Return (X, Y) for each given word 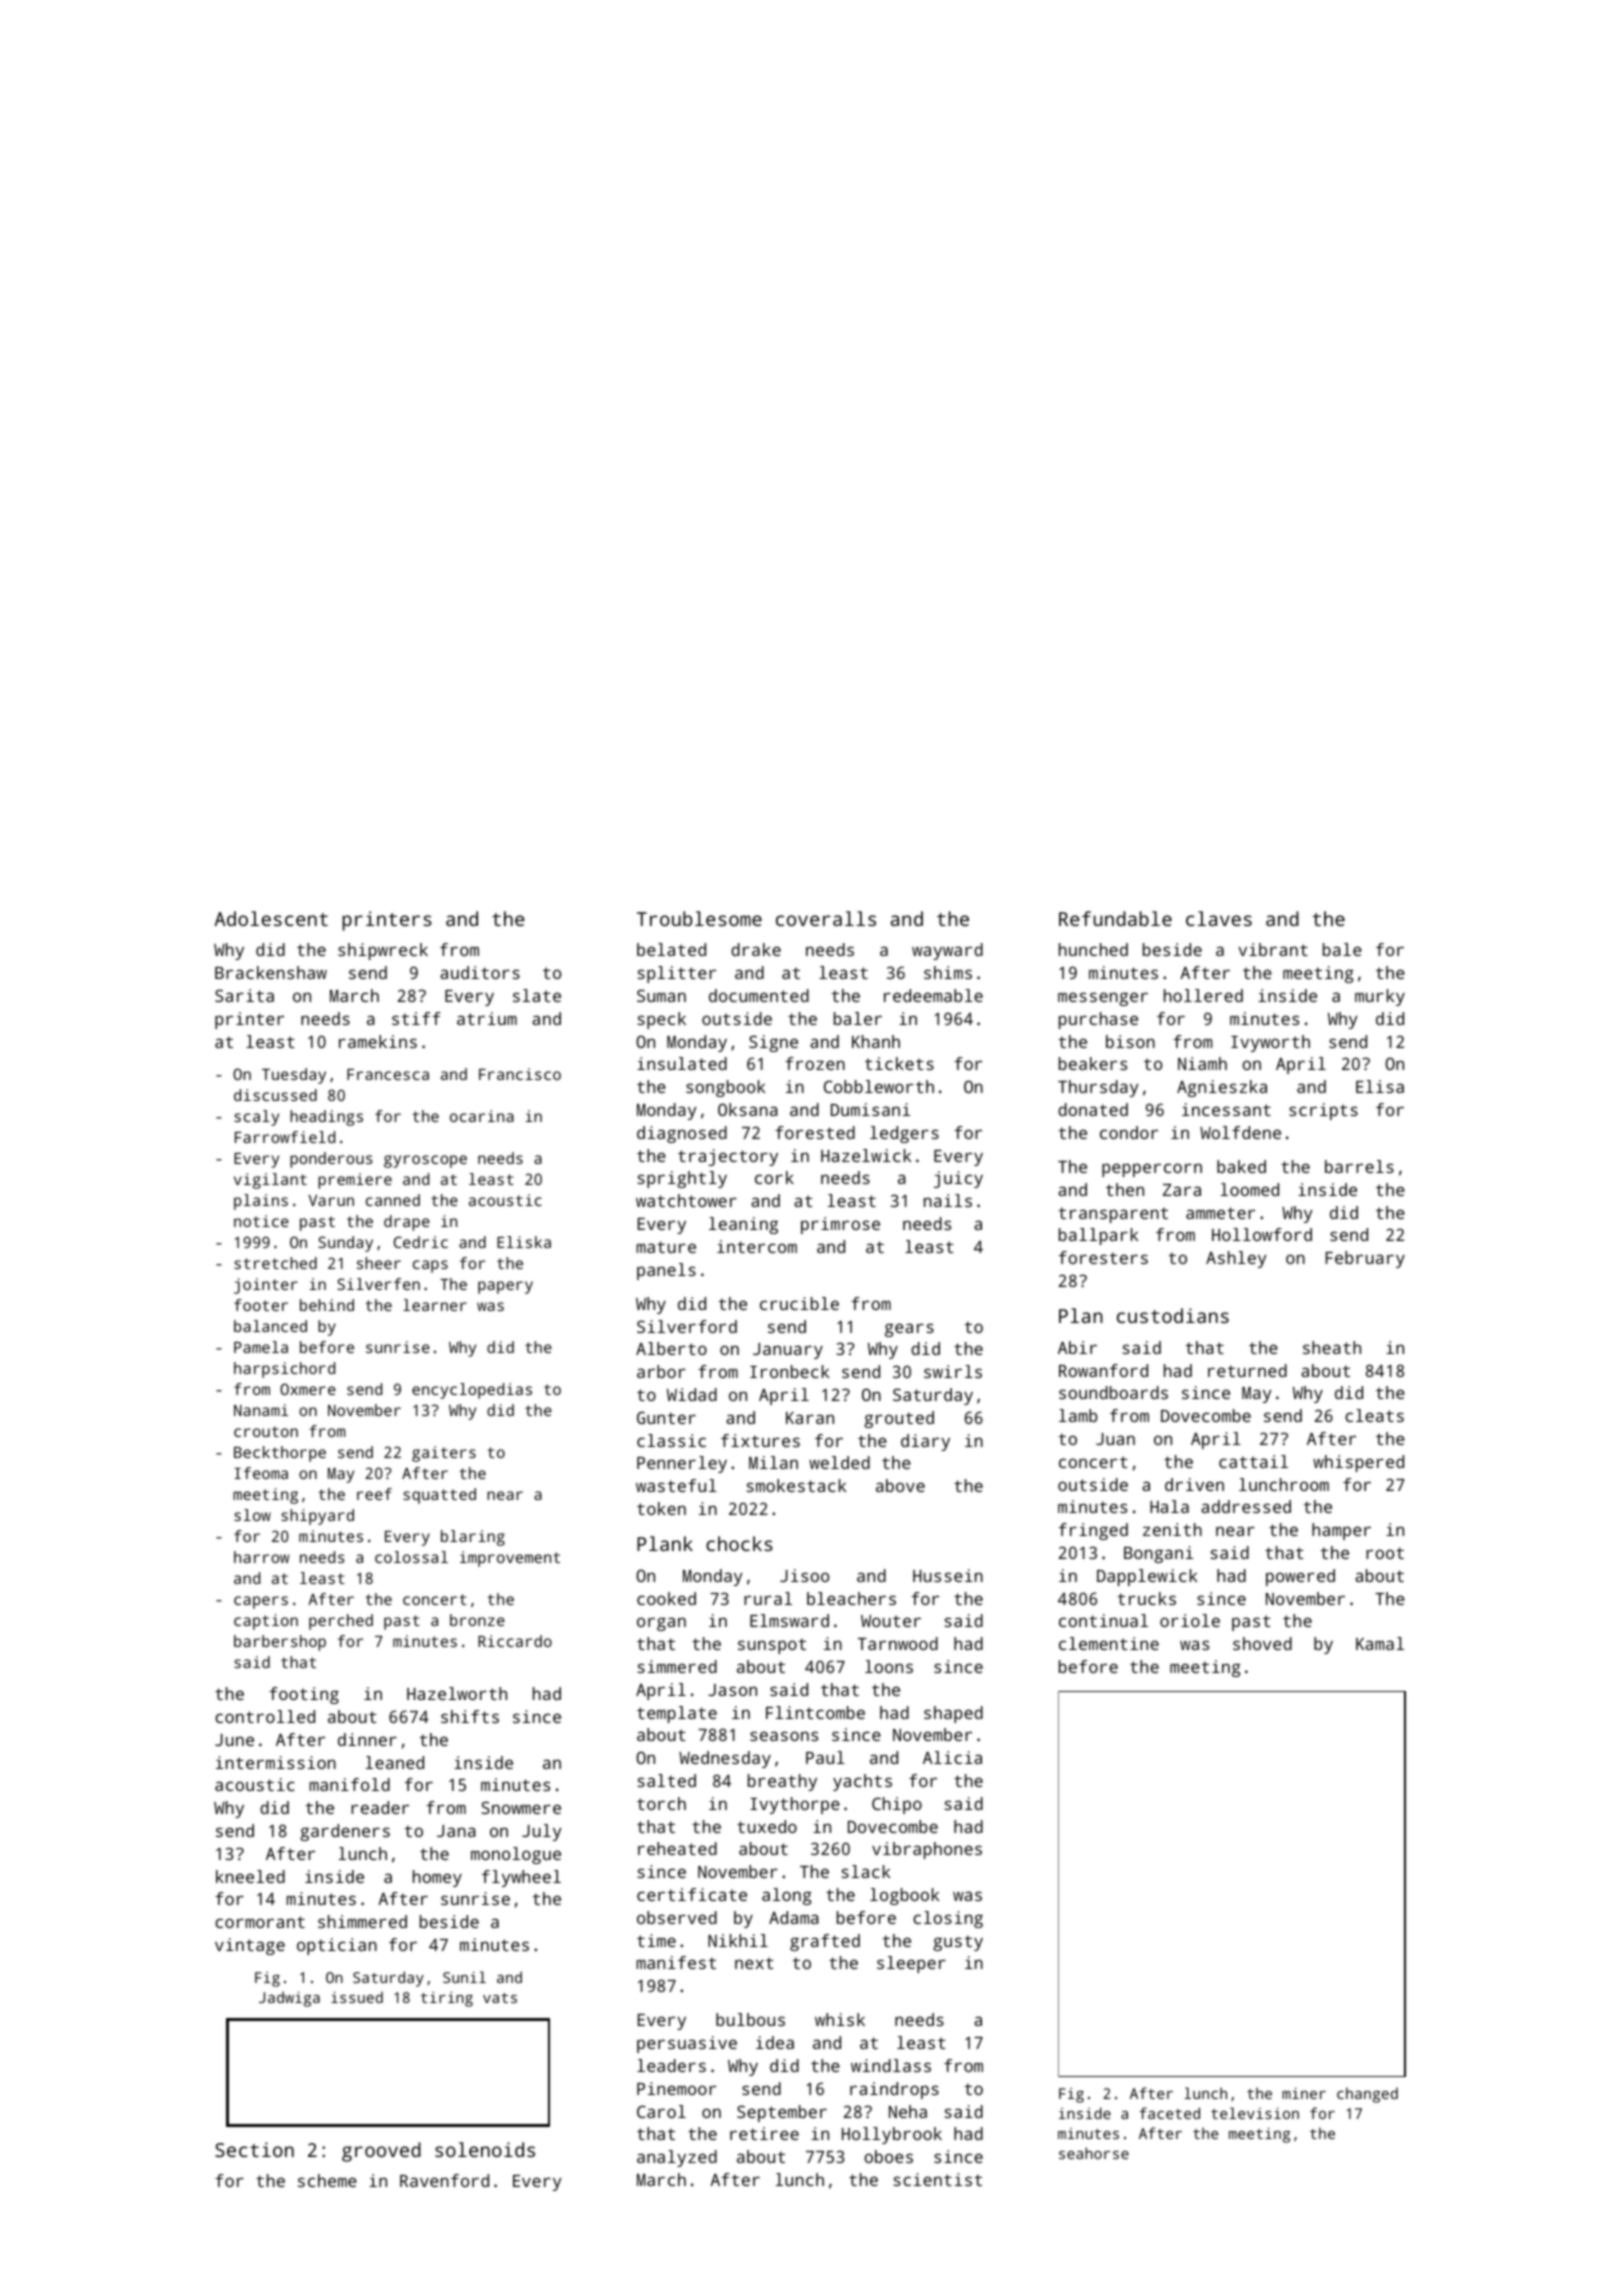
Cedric (421, 1242)
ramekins (378, 1041)
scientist (938, 2179)
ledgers (904, 1134)
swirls (953, 1371)
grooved (381, 2152)
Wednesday (725, 1759)
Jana (456, 1831)
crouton (266, 1431)
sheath (1332, 1347)
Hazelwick (866, 1155)
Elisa (1380, 1086)
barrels (1359, 1166)
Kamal (1380, 1643)
